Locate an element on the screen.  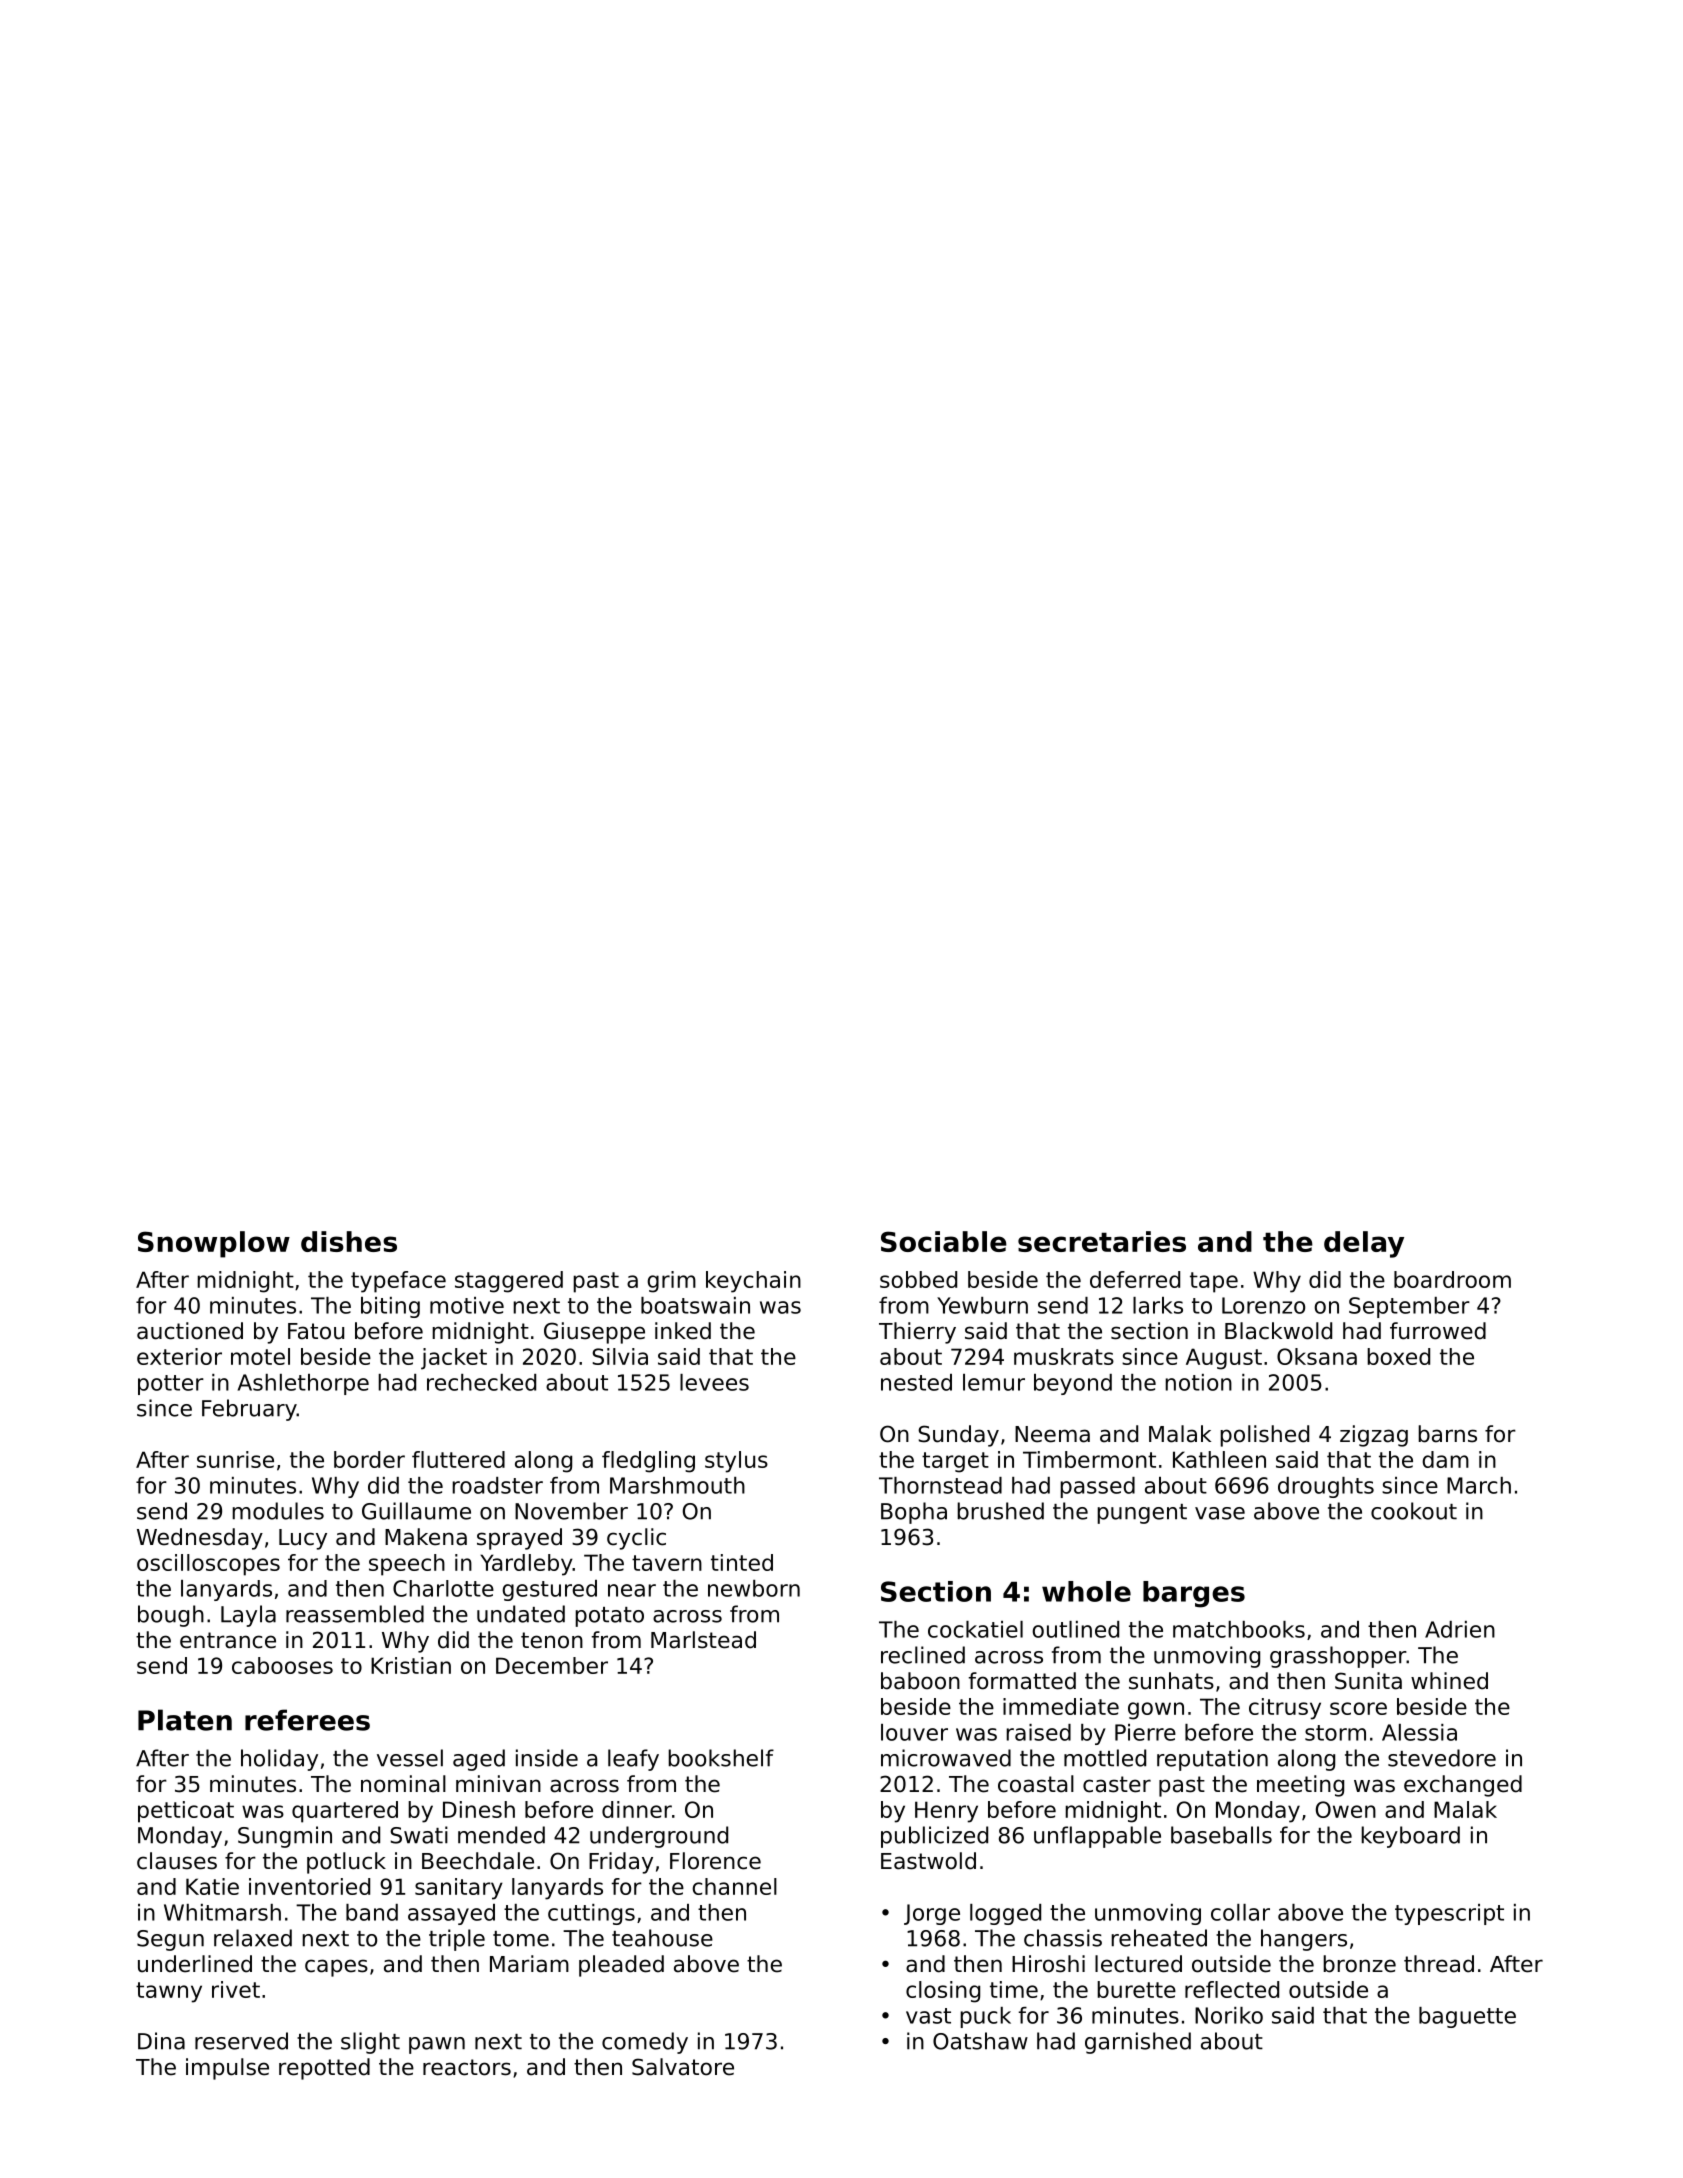
Ashlethorpe is located at coordinates (303, 1384).
